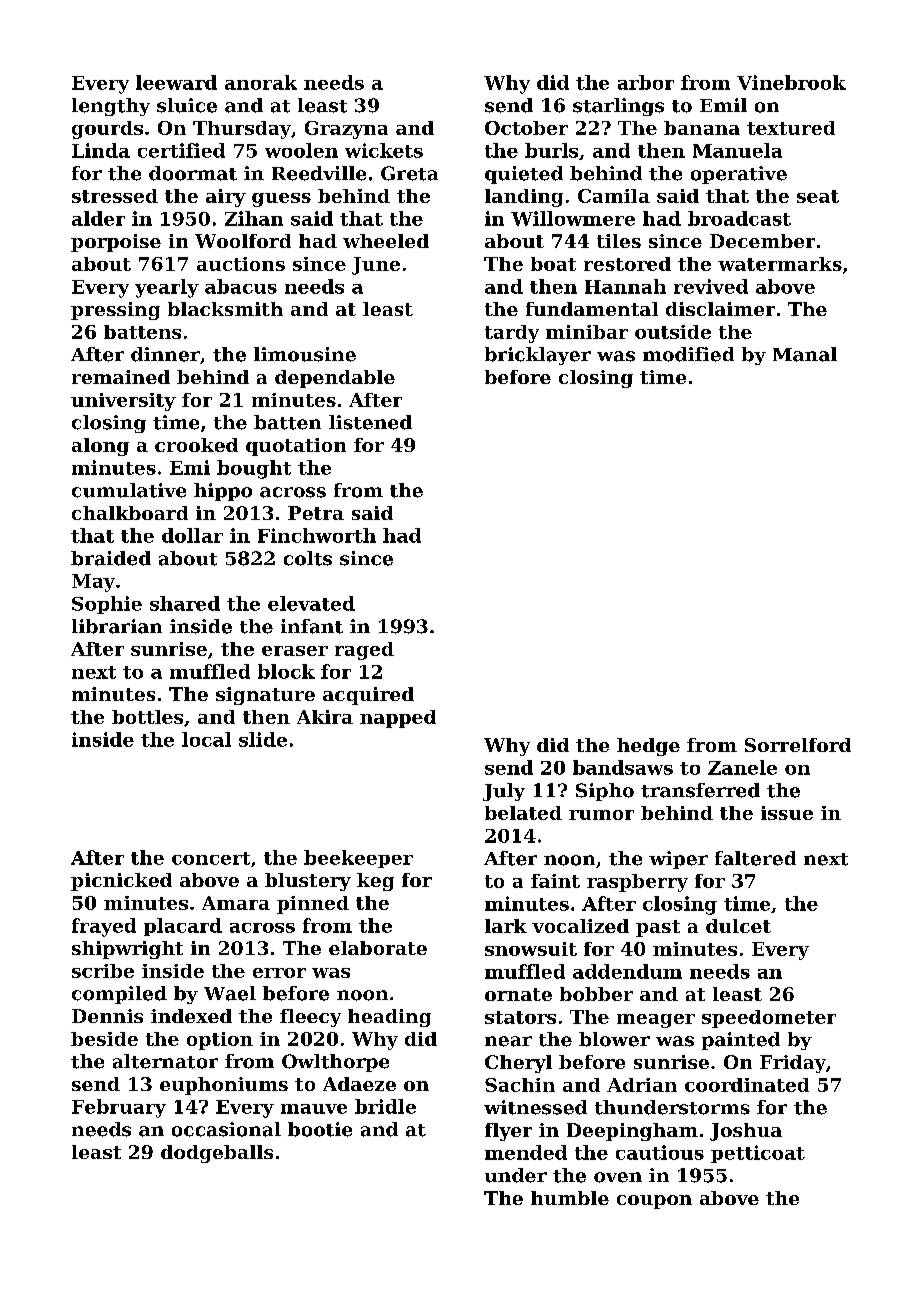  I want to click on faltered, so click(755, 858).
